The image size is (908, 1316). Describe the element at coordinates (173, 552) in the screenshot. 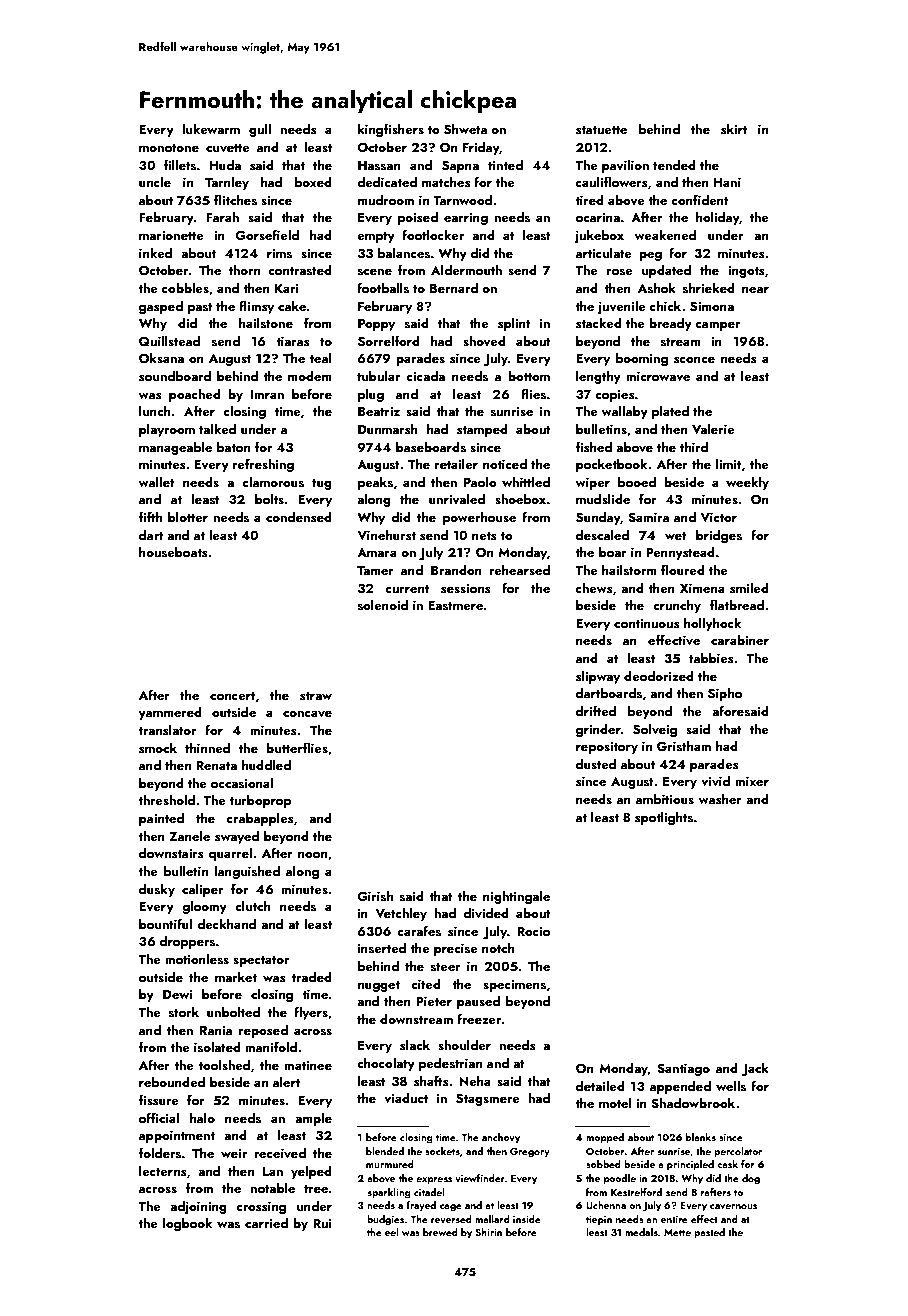

I see `houseboats` at that location.
